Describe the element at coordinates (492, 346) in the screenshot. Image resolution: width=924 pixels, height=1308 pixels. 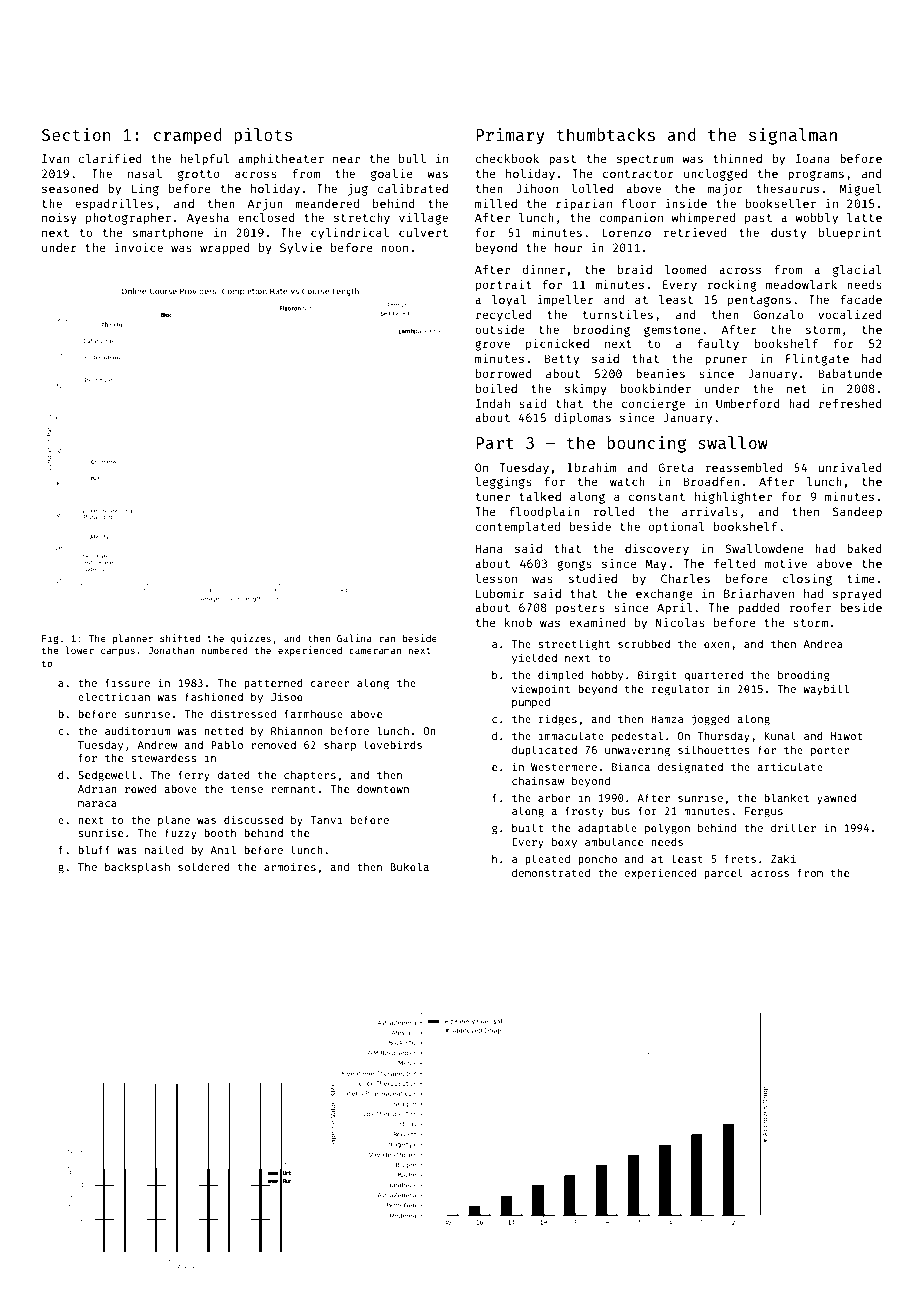
I see `grove` at that location.
